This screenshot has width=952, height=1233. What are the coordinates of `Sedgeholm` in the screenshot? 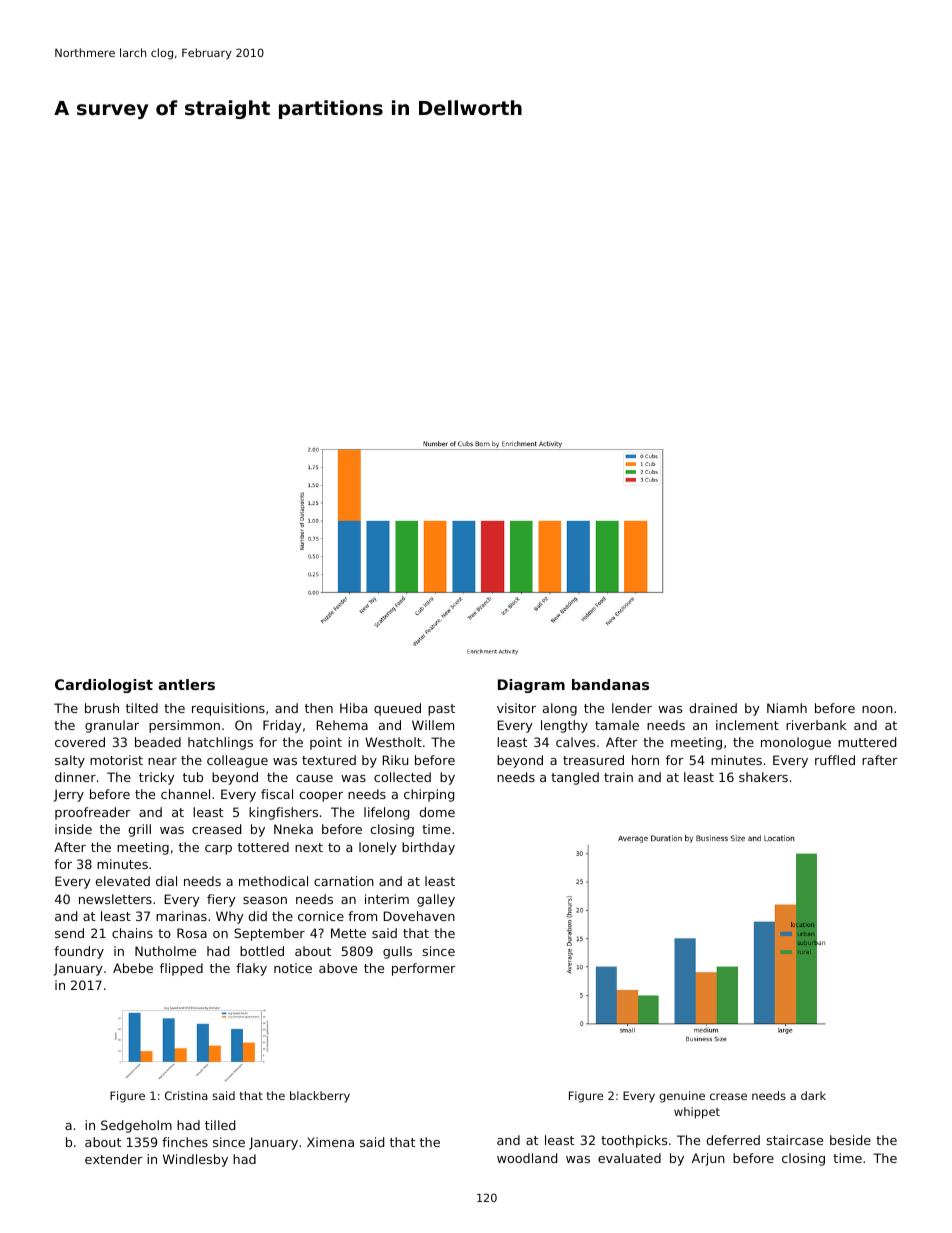 It's located at (136, 1126).
